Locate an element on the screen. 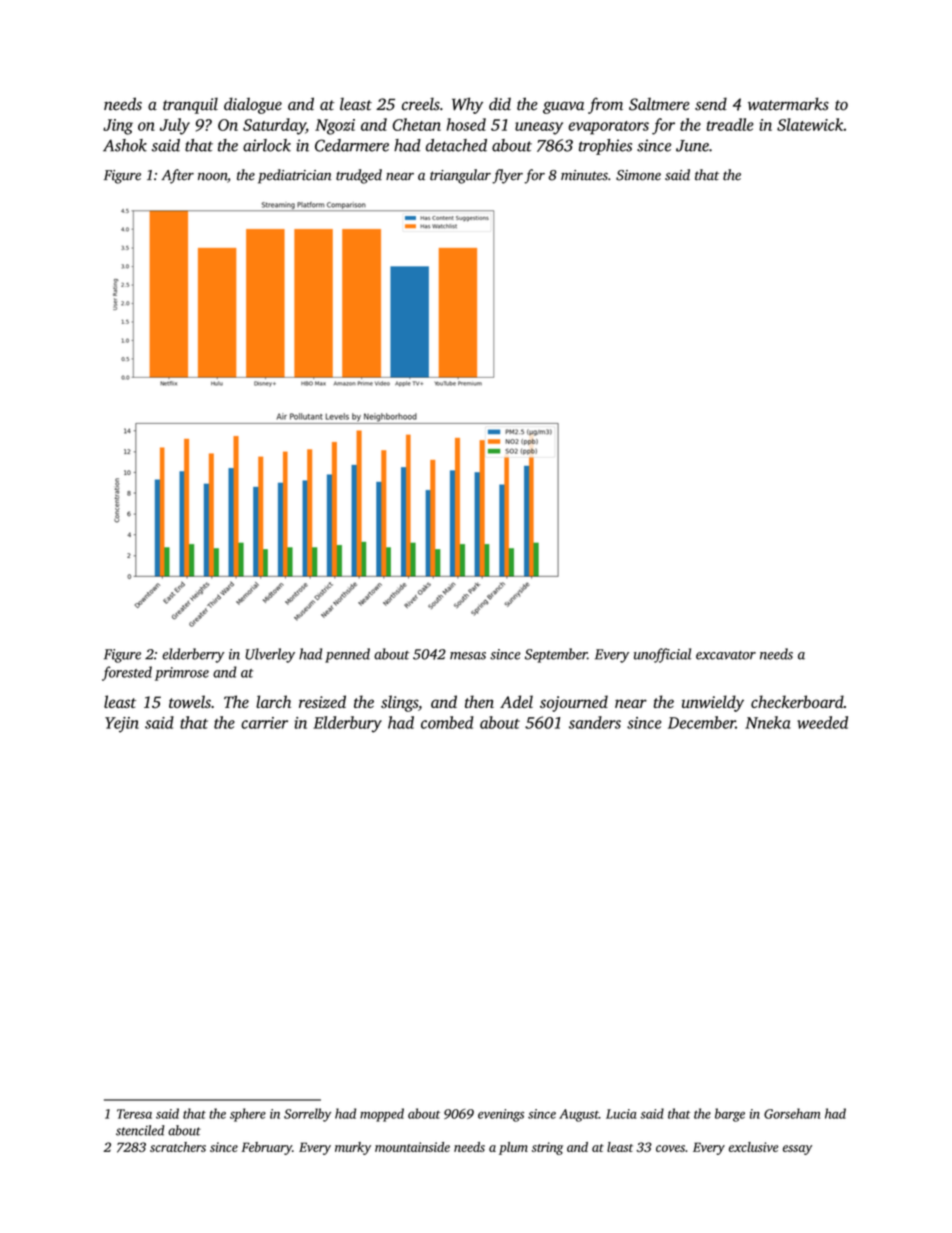  scratchers is located at coordinates (178, 1147).
